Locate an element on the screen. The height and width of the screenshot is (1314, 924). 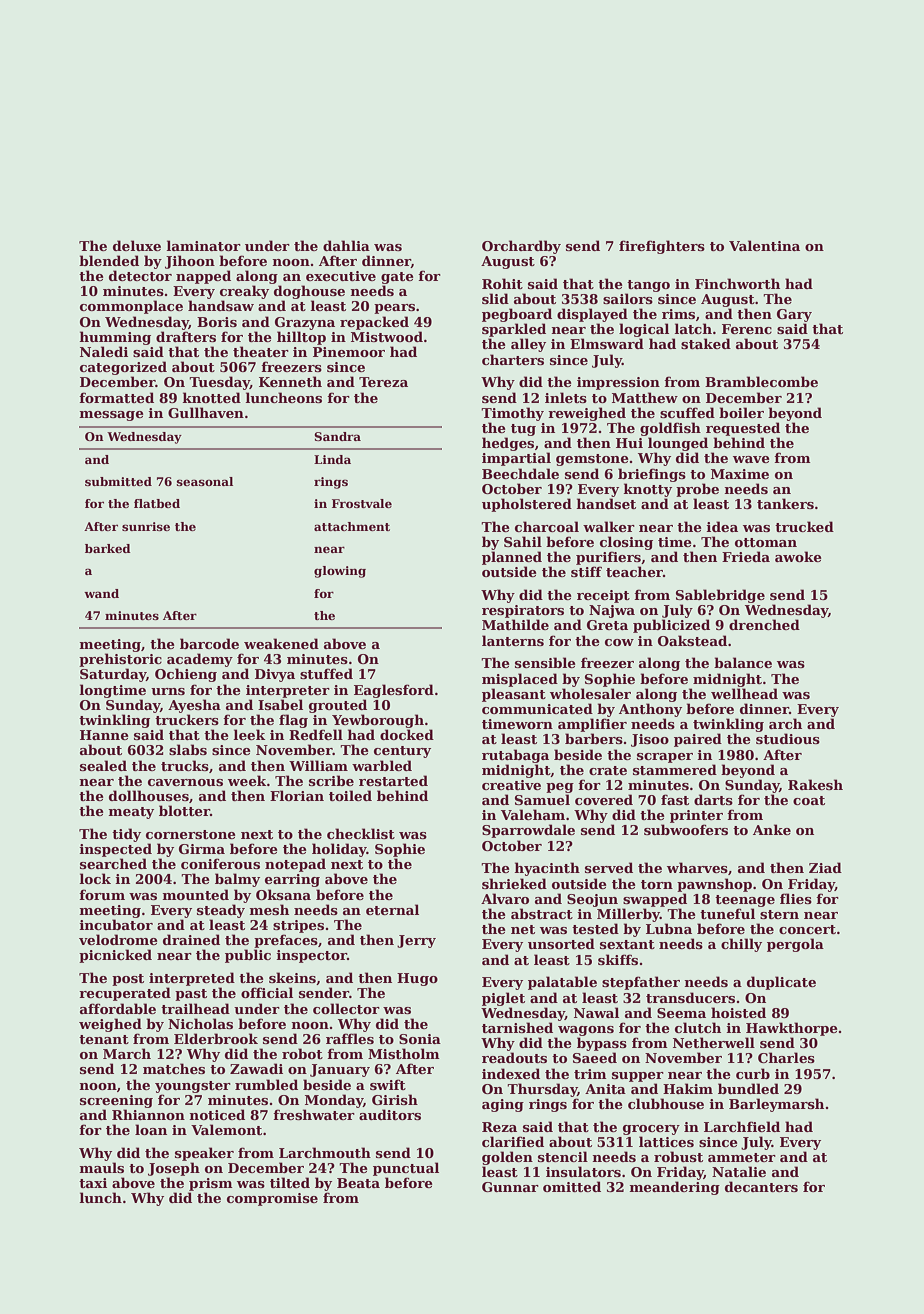
theater is located at coordinates (261, 351).
